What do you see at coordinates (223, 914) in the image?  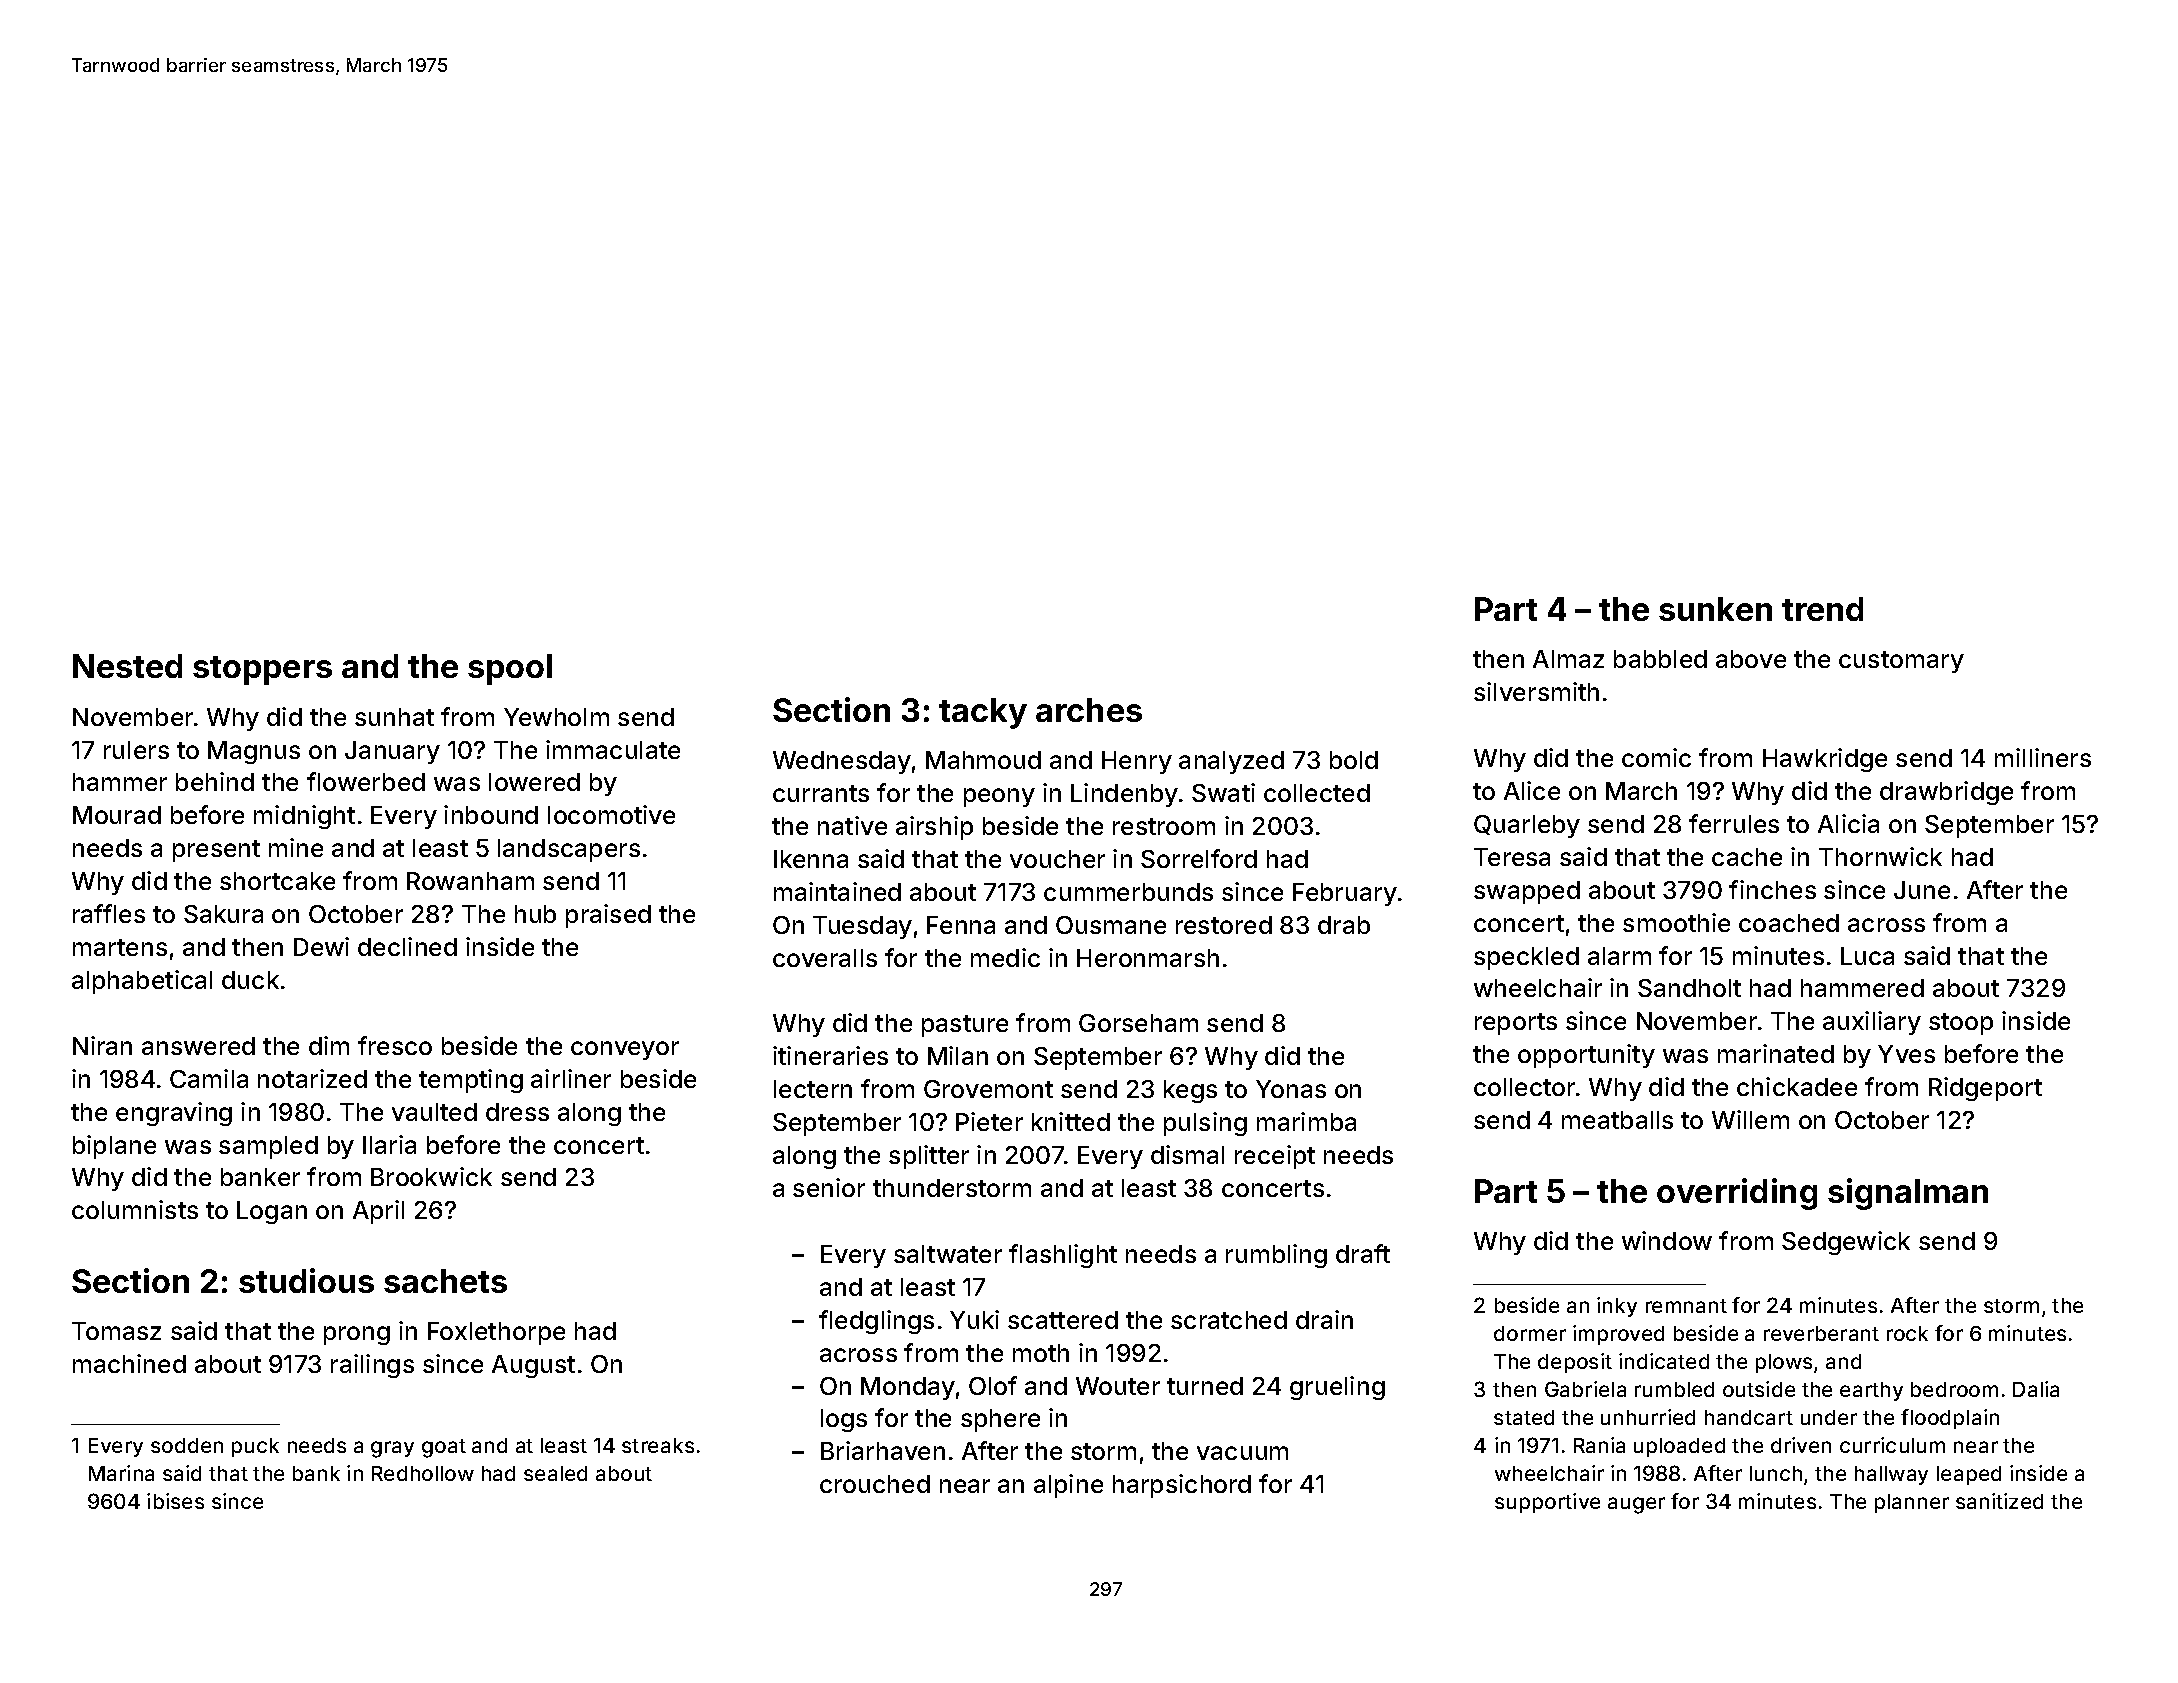 I see `Sakura` at bounding box center [223, 914].
